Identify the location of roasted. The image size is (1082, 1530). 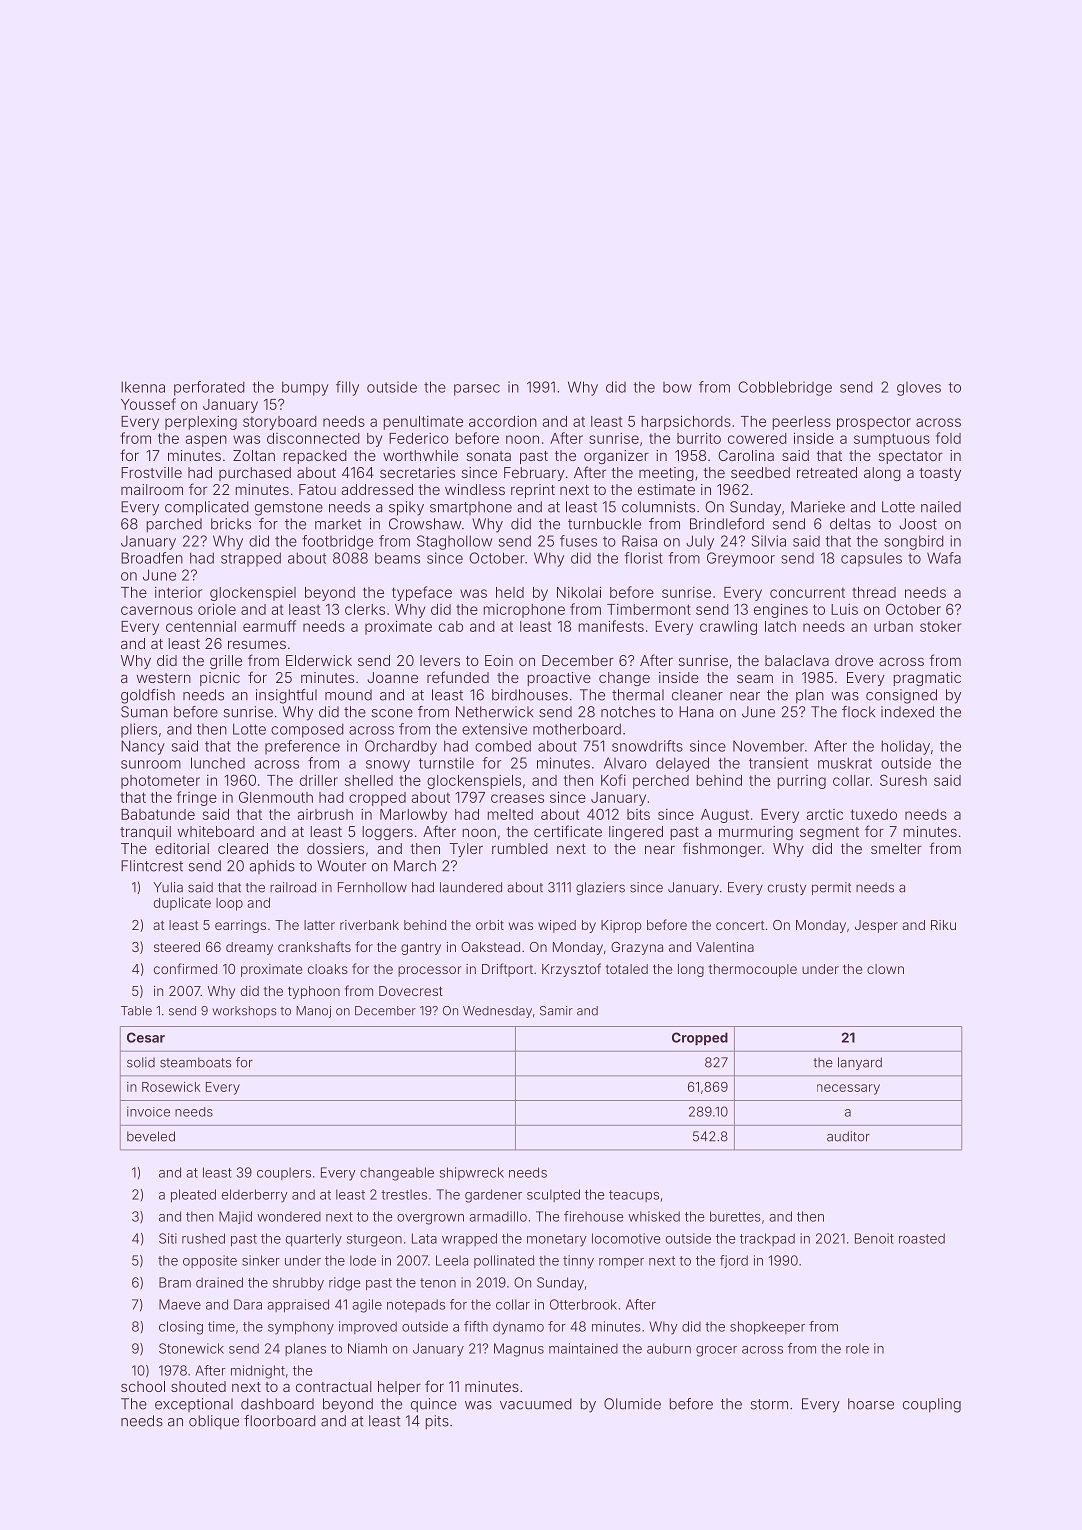
(922, 1238).
